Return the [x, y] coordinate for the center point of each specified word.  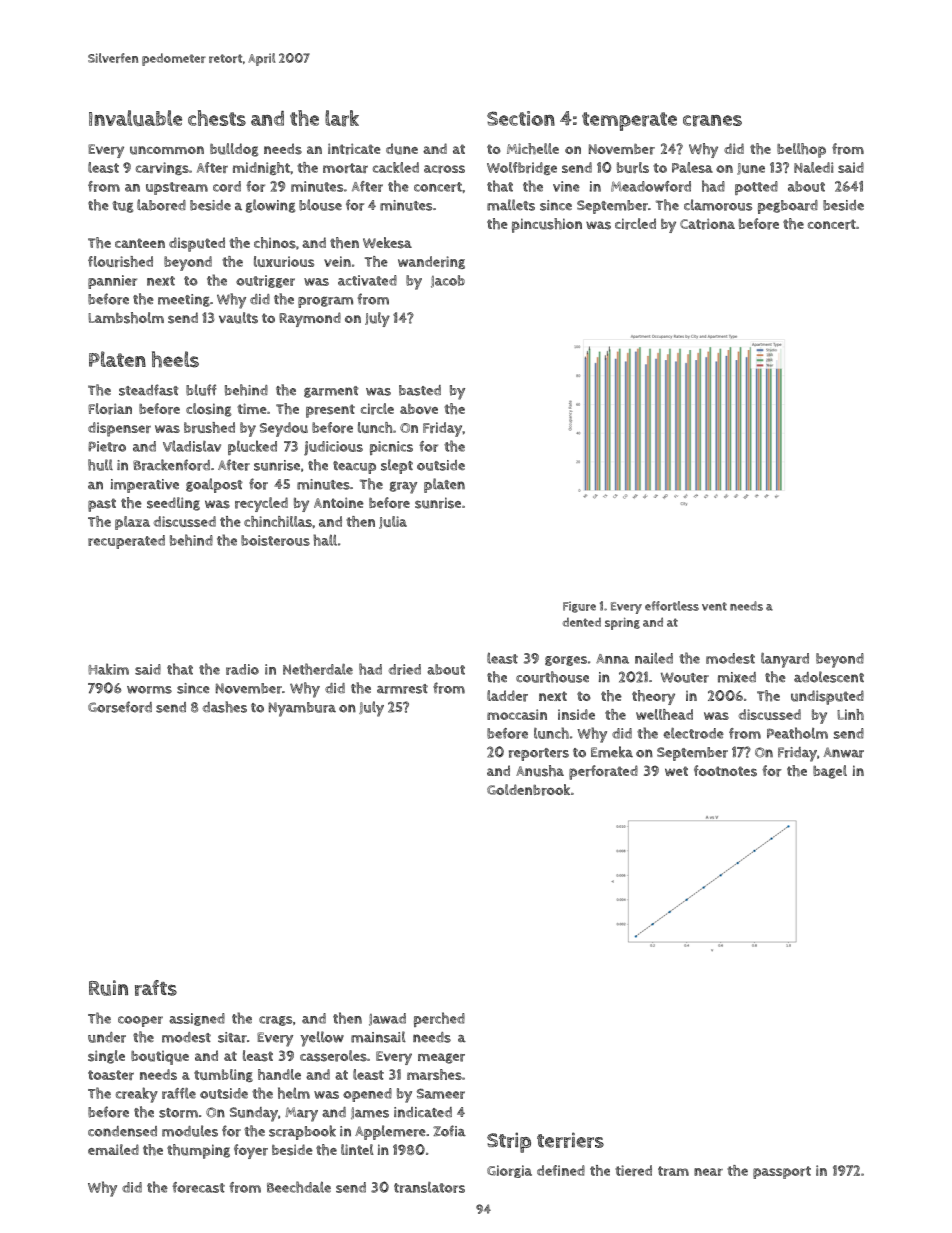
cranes [712, 121]
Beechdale [299, 1187]
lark [342, 118]
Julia [393, 522]
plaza [132, 523]
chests [217, 118]
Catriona [707, 224]
